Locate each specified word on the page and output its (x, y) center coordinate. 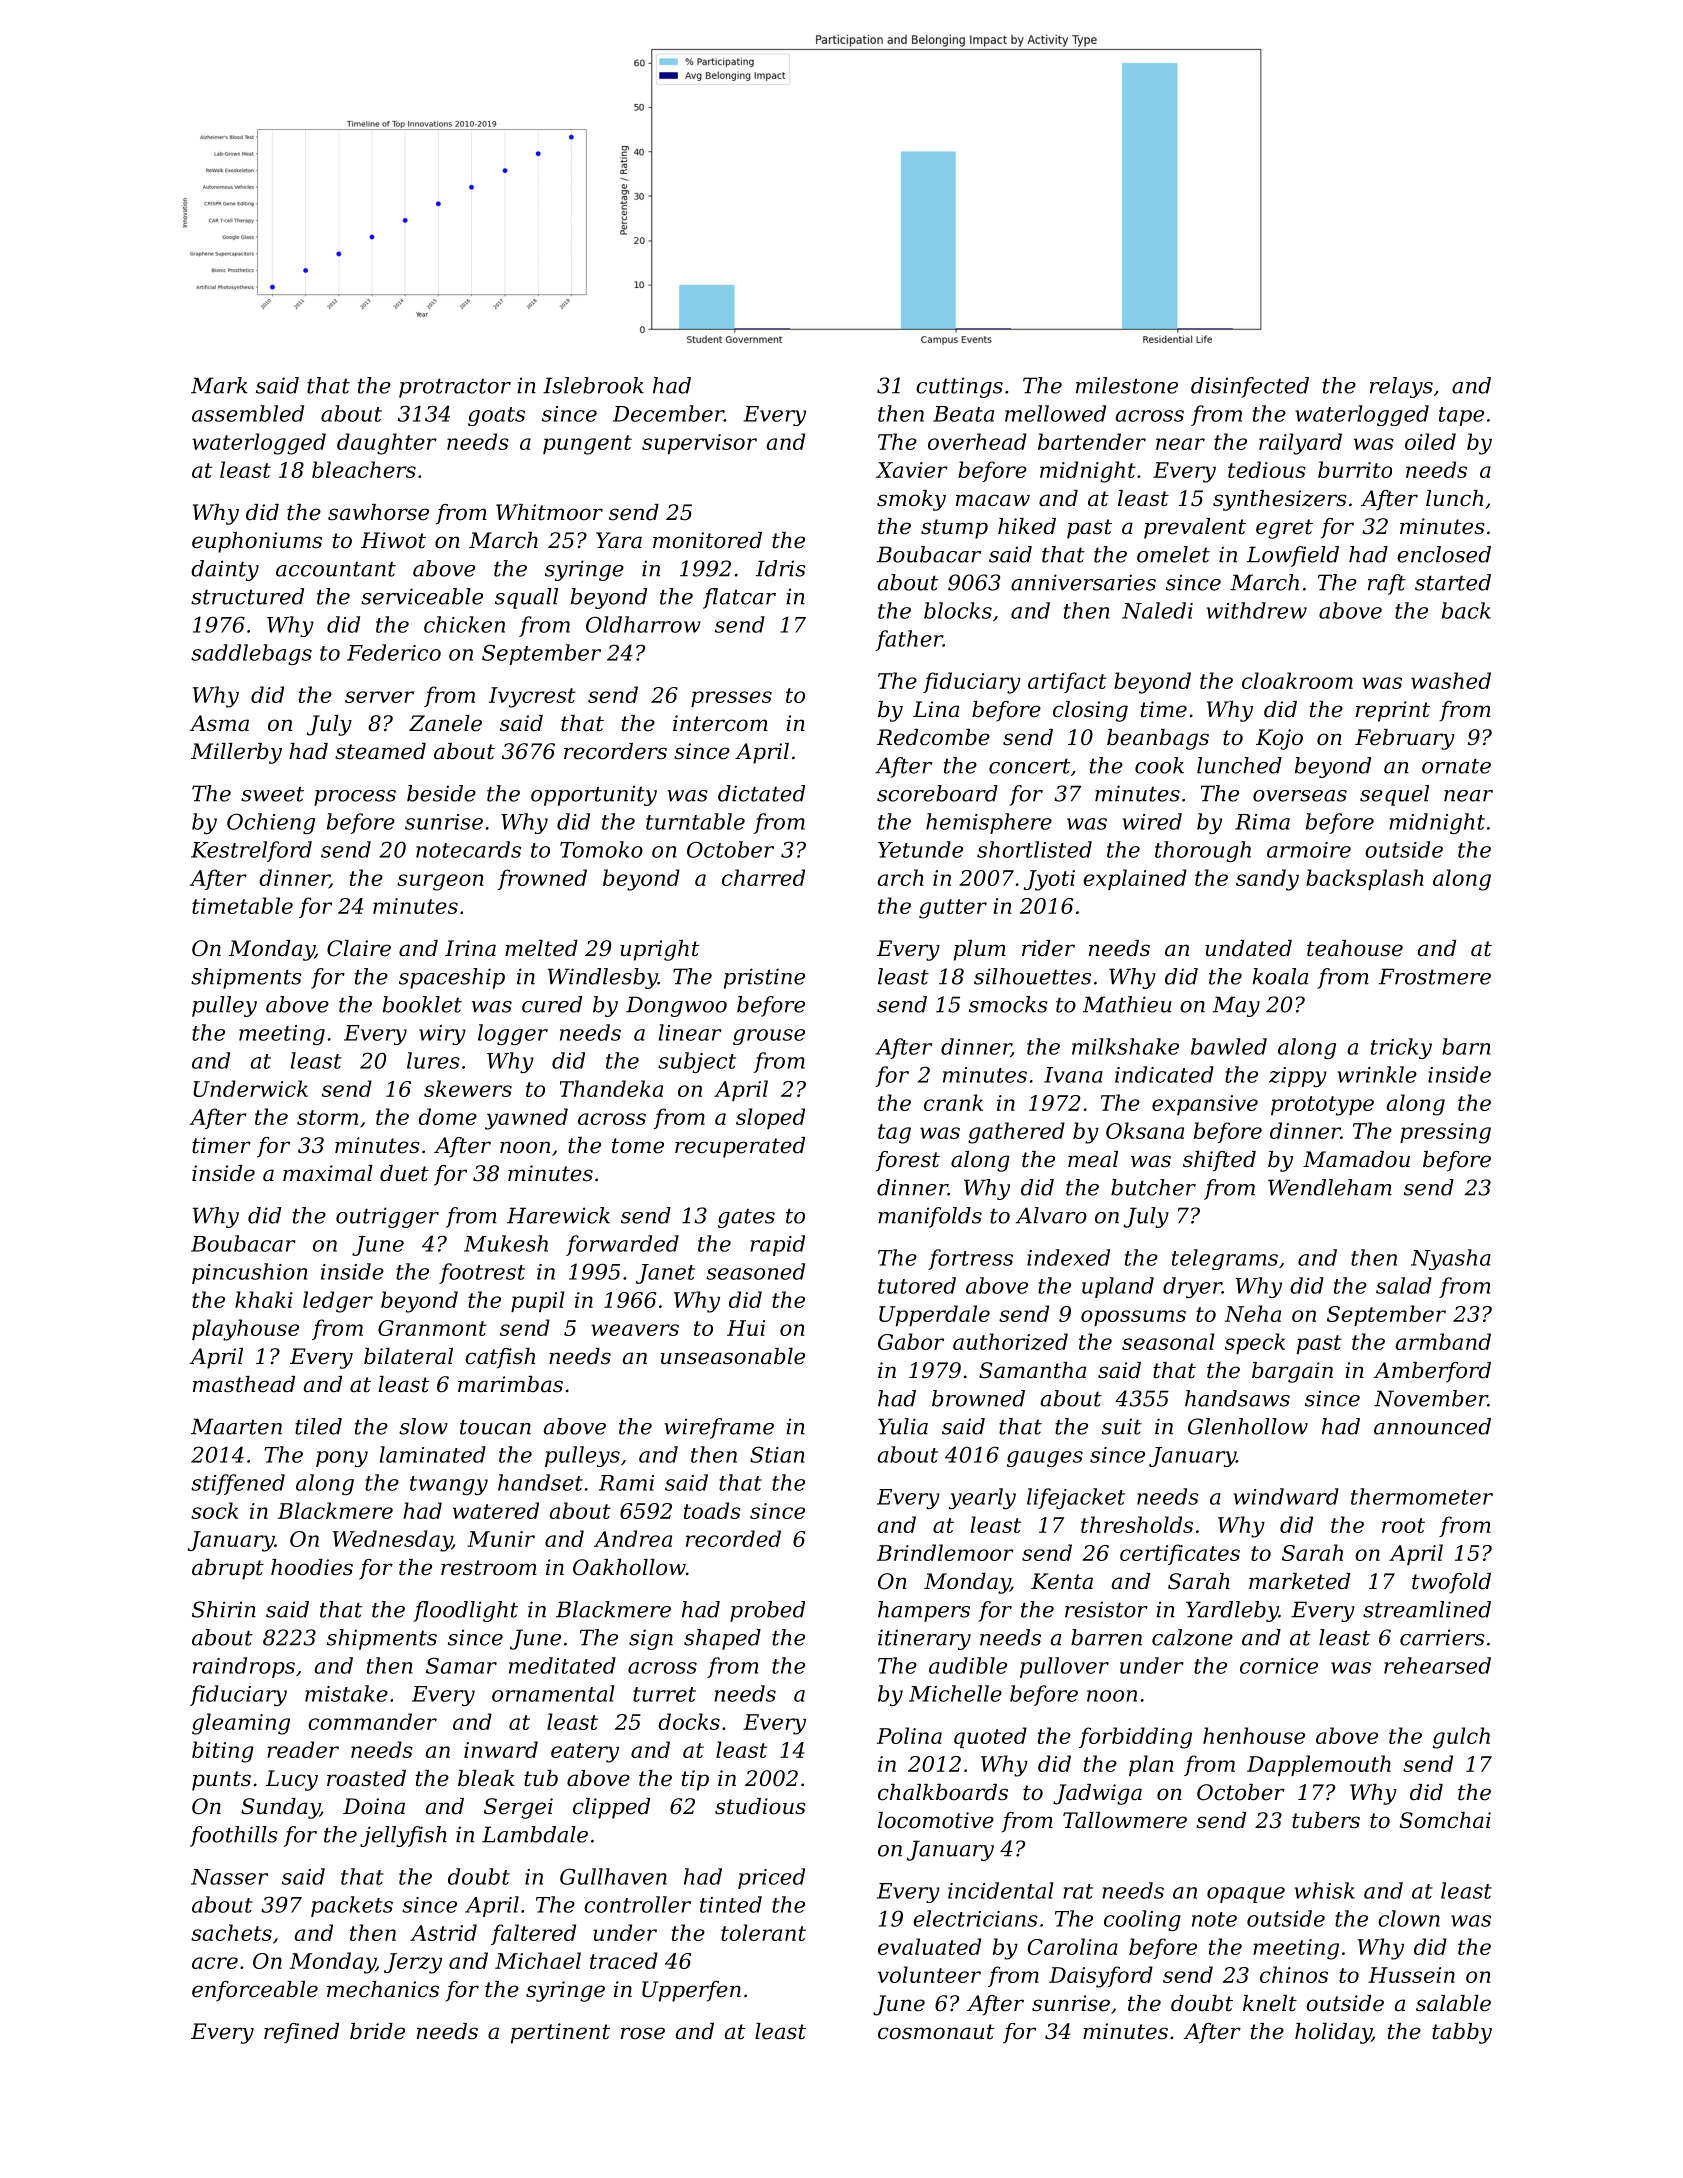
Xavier (912, 470)
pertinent (560, 2033)
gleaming (241, 1724)
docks (689, 1721)
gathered (1016, 1133)
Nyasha (1451, 1259)
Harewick (558, 1215)
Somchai (1445, 1820)
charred (763, 877)
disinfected (1250, 387)
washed (1451, 680)
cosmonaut (936, 2032)
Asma (219, 723)
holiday (1333, 2033)
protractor (455, 388)
